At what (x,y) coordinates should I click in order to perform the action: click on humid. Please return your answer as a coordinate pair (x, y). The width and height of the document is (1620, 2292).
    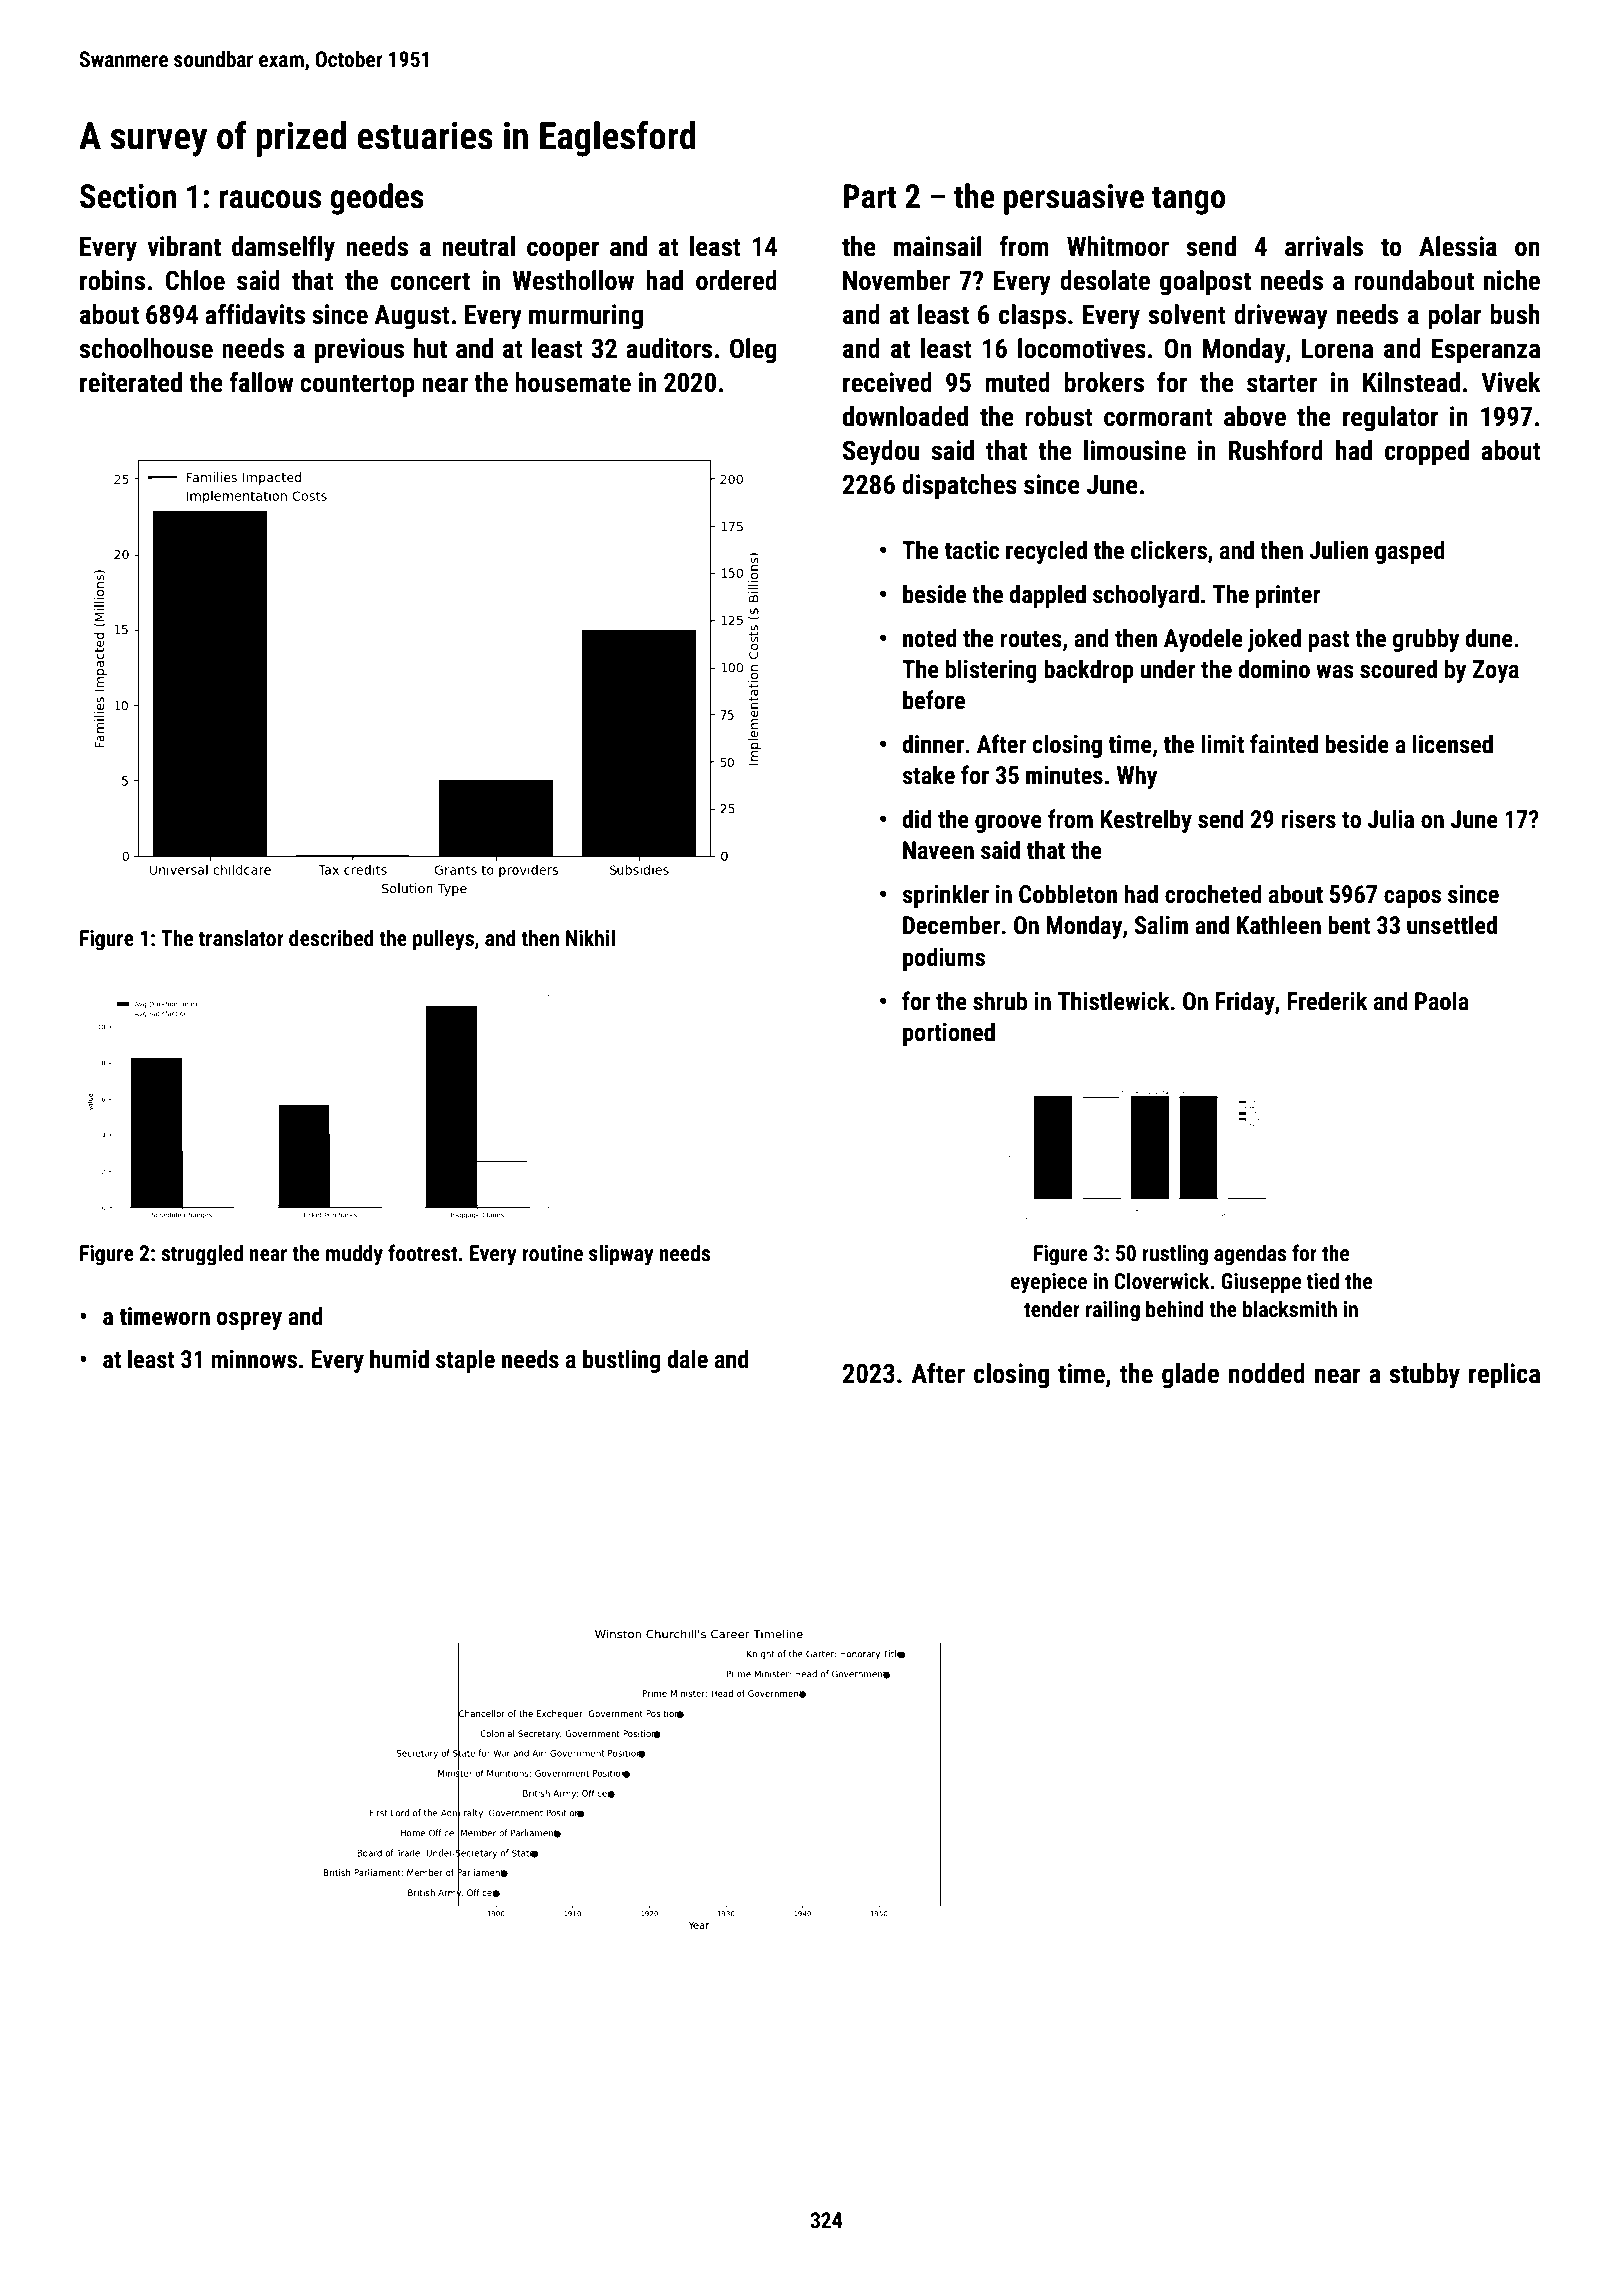
    Looking at the image, I should click on (399, 1359).
